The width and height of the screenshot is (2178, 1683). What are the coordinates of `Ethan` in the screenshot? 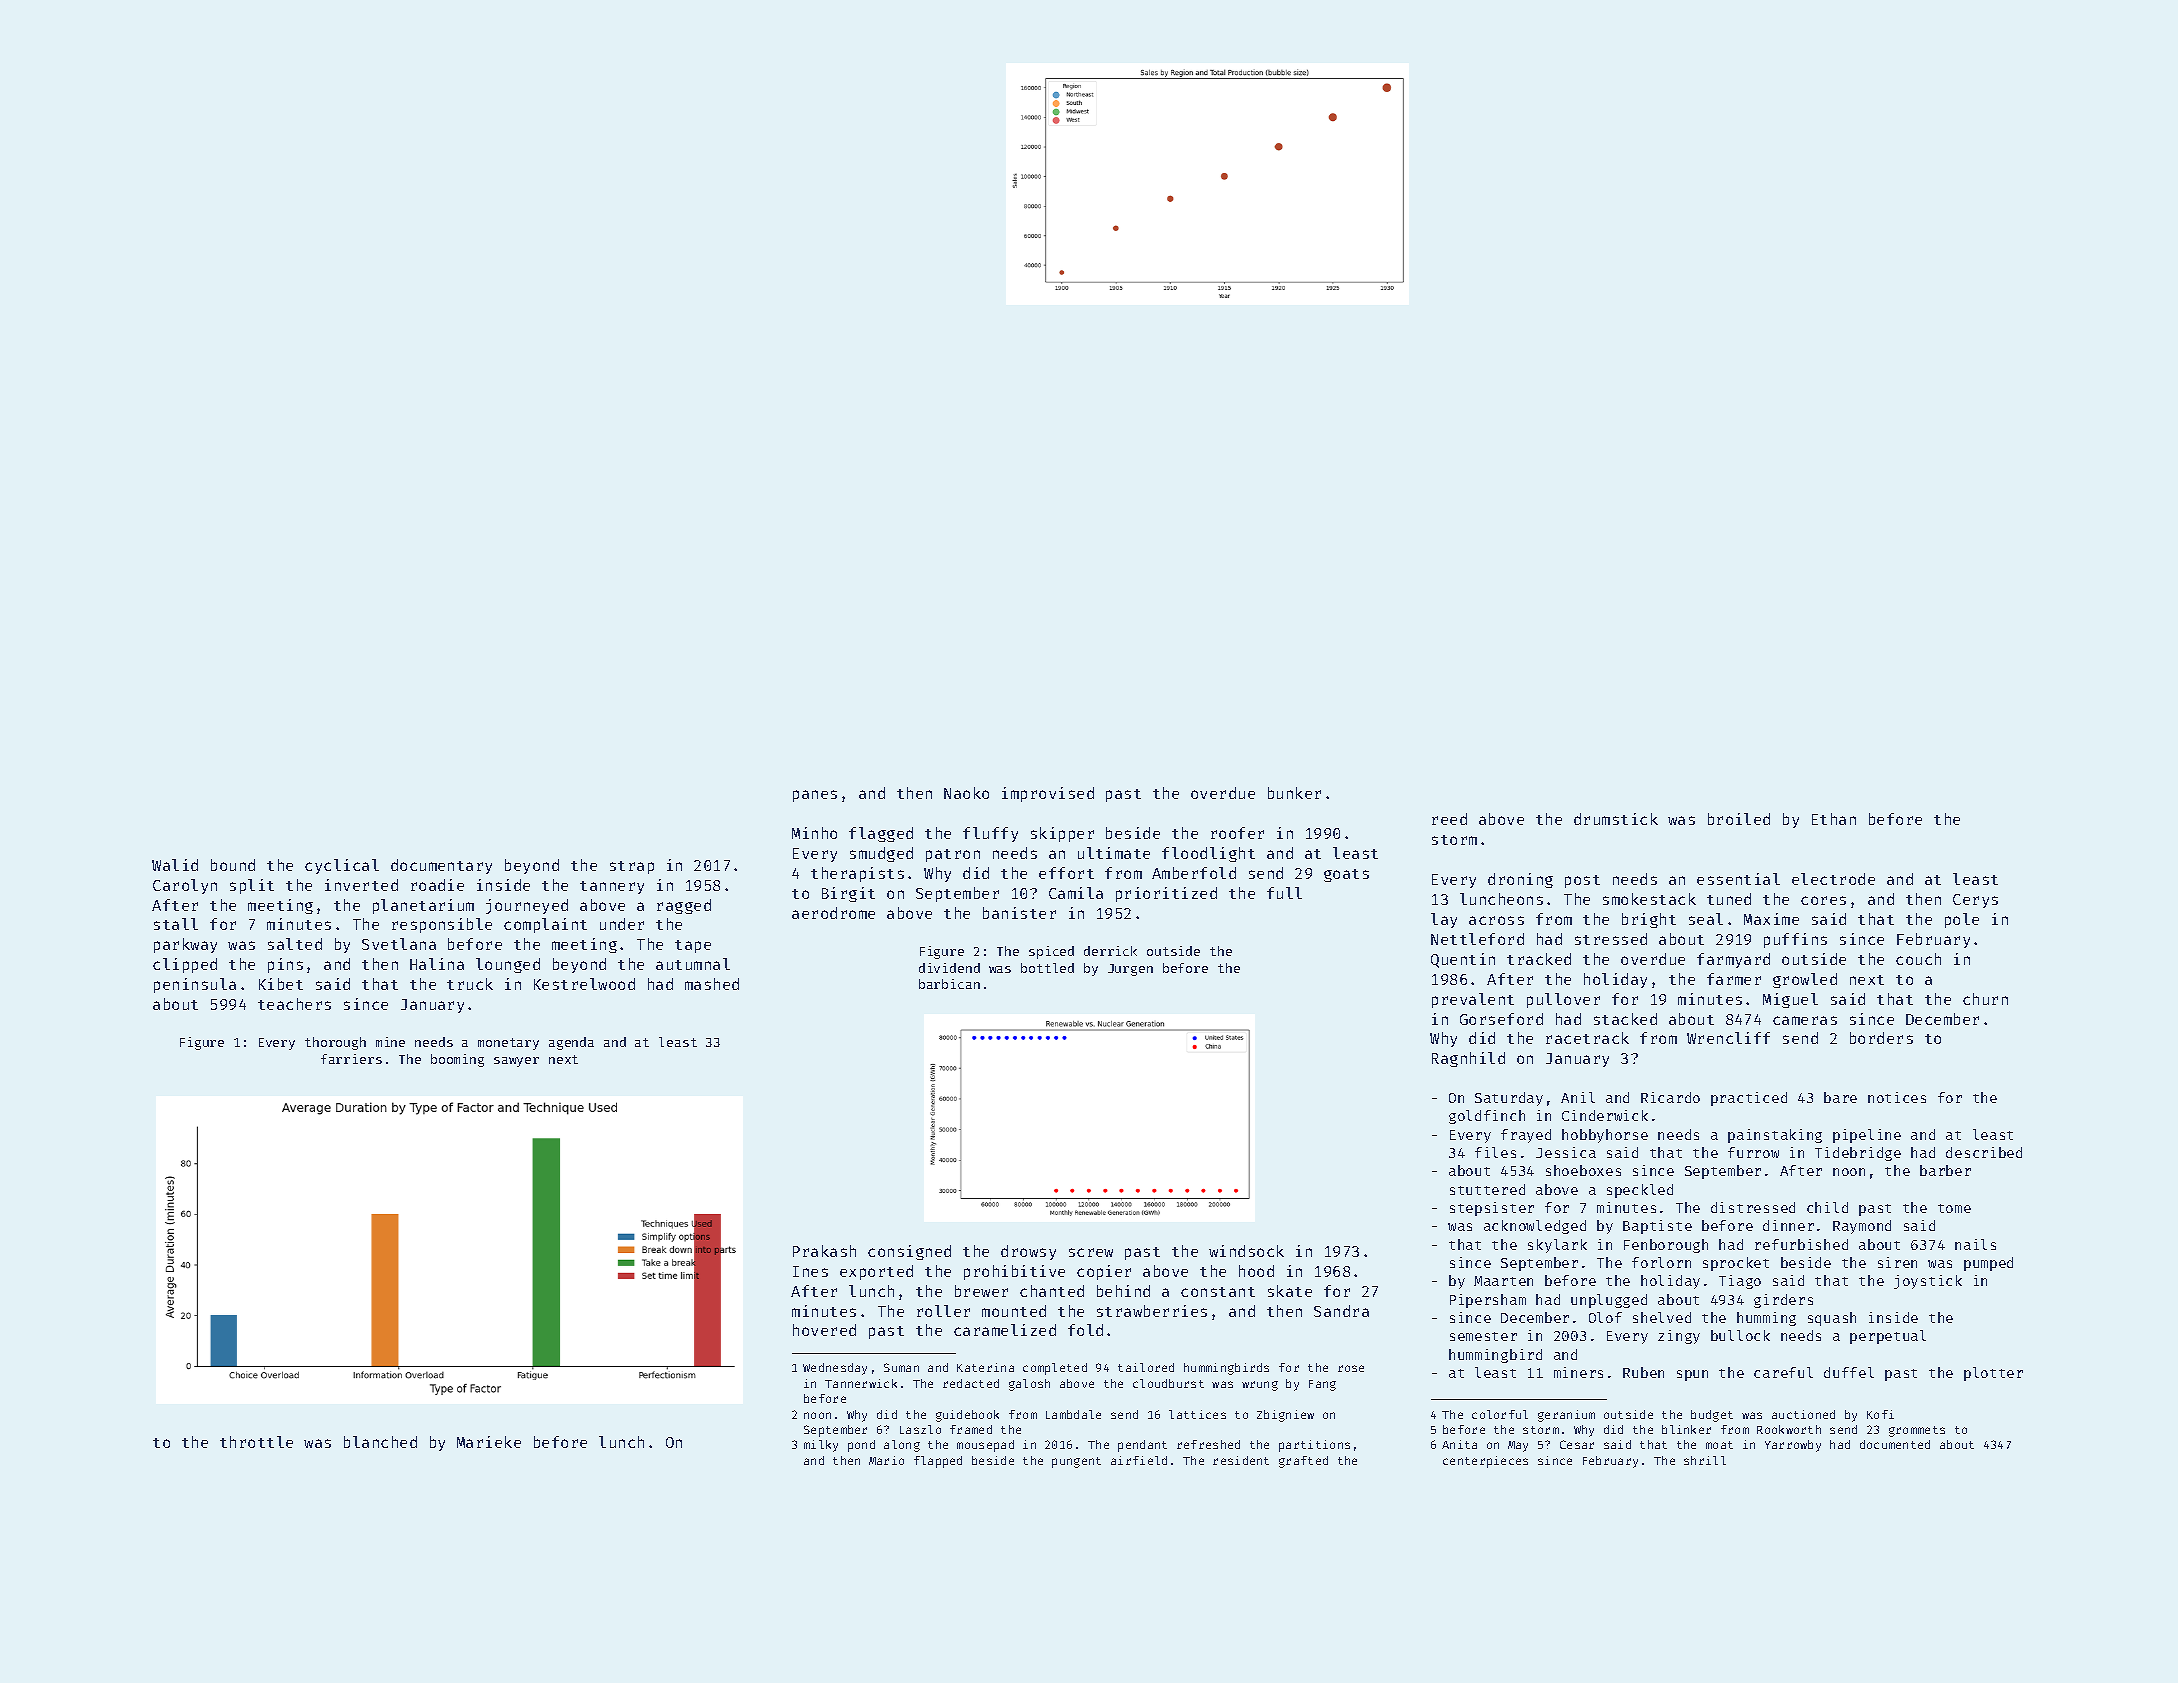 It's located at (1834, 819).
